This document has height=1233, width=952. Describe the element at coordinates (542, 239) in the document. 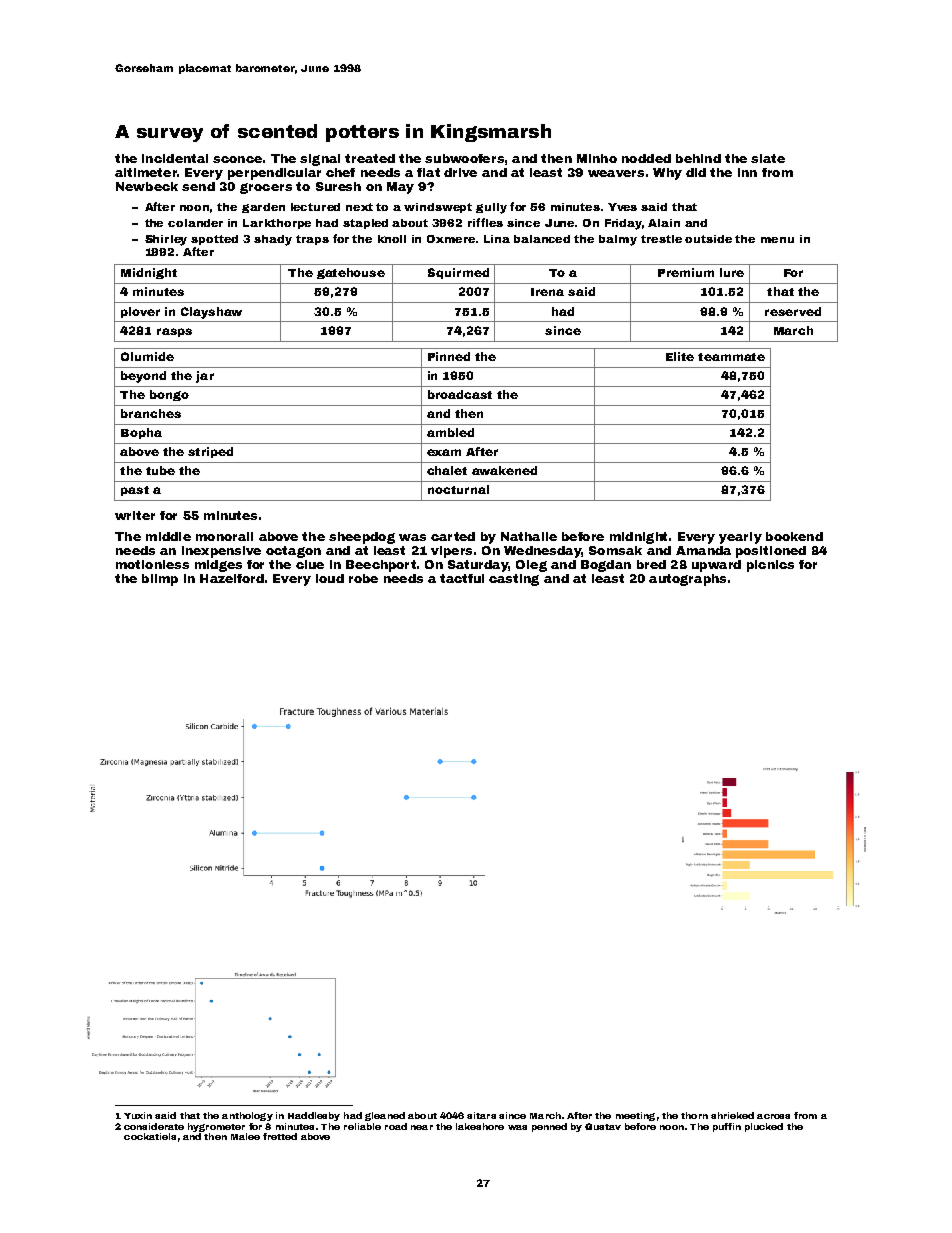

I see `balanced` at that location.
